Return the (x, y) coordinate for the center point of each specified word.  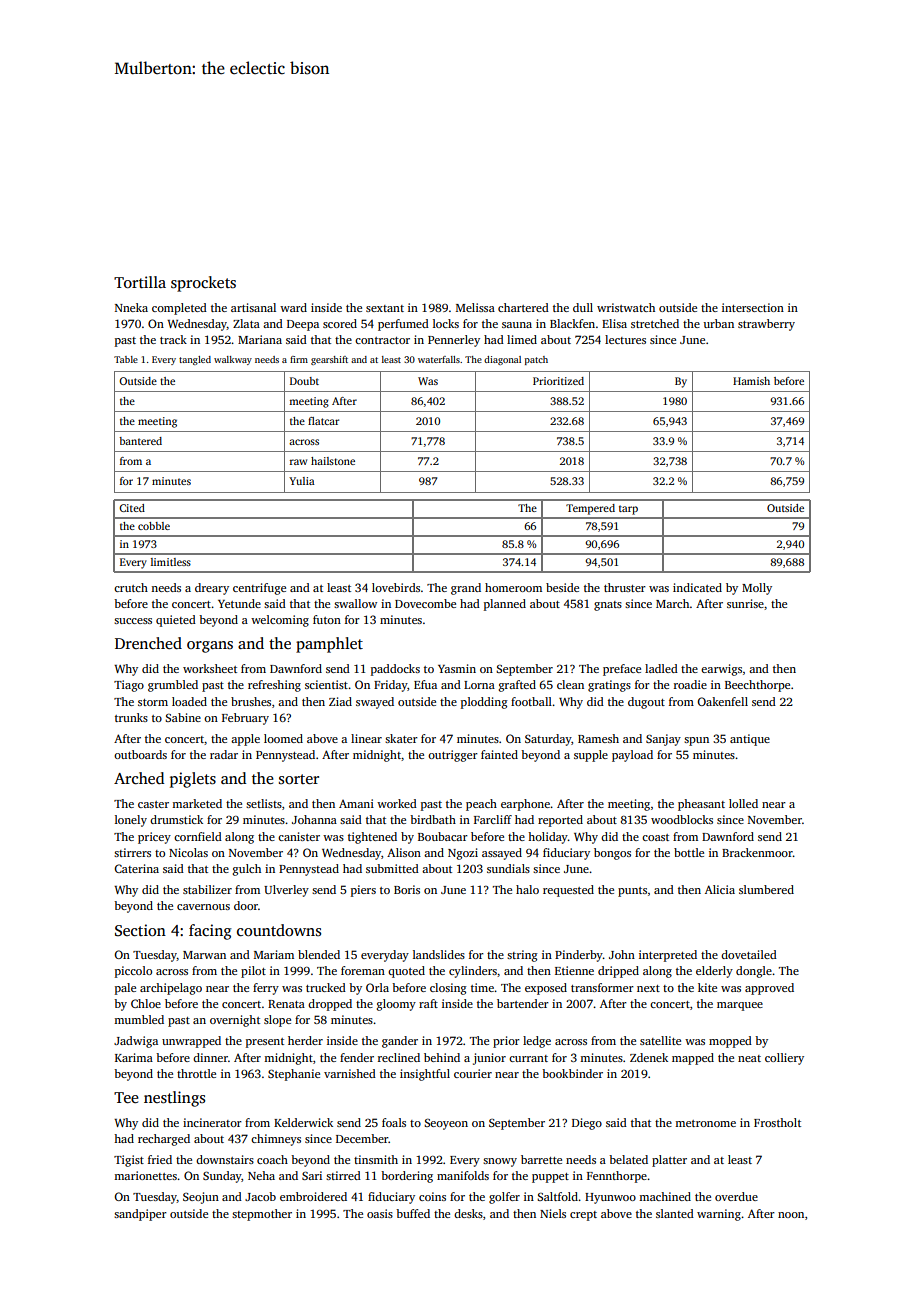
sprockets (203, 284)
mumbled (139, 1019)
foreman (363, 970)
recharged (164, 1140)
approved (769, 989)
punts (632, 892)
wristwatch (626, 307)
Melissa (475, 307)
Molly (757, 589)
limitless (171, 562)
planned (505, 605)
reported (560, 821)
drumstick (176, 819)
